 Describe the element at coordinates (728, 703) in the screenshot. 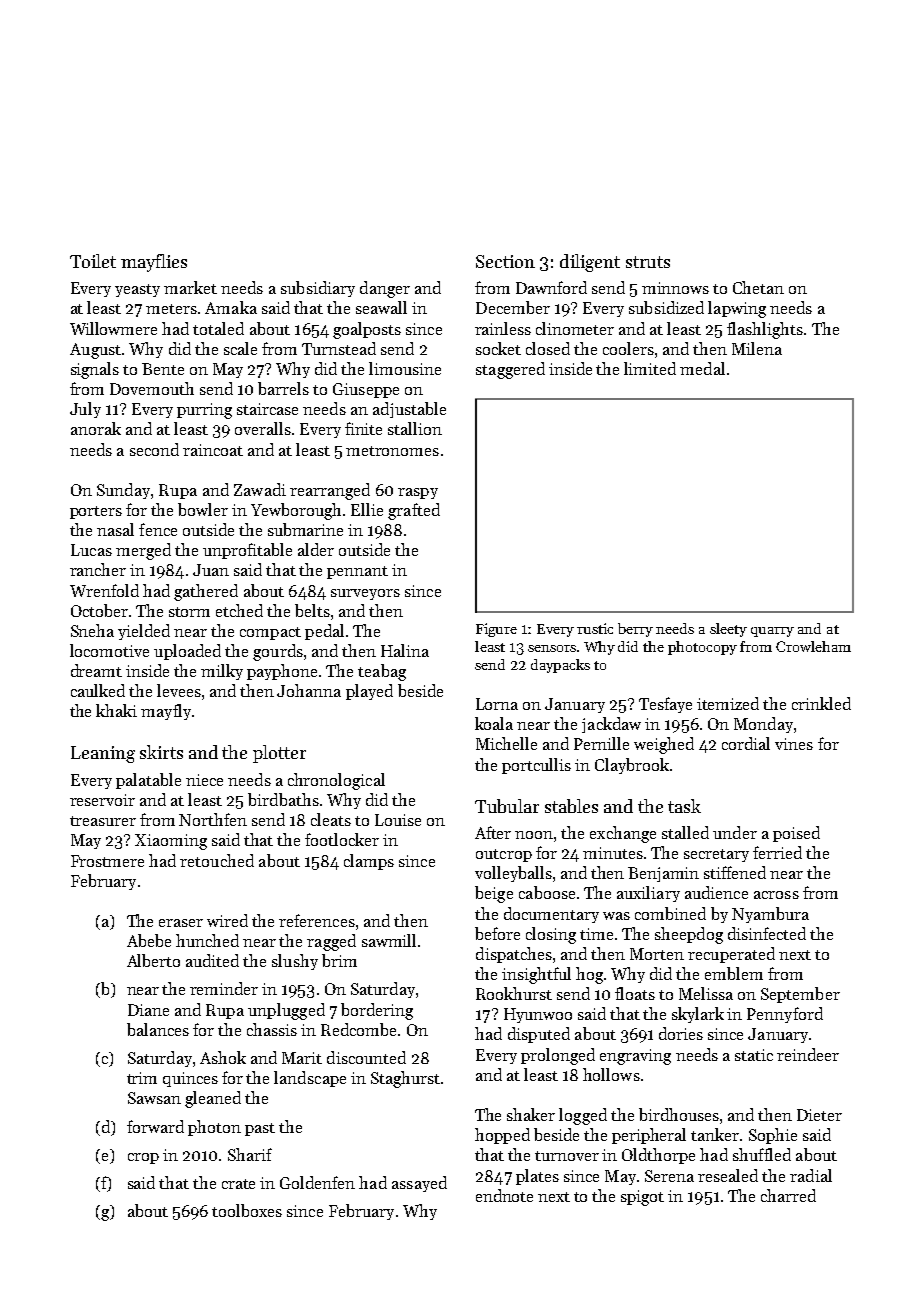

I see `itemized` at that location.
